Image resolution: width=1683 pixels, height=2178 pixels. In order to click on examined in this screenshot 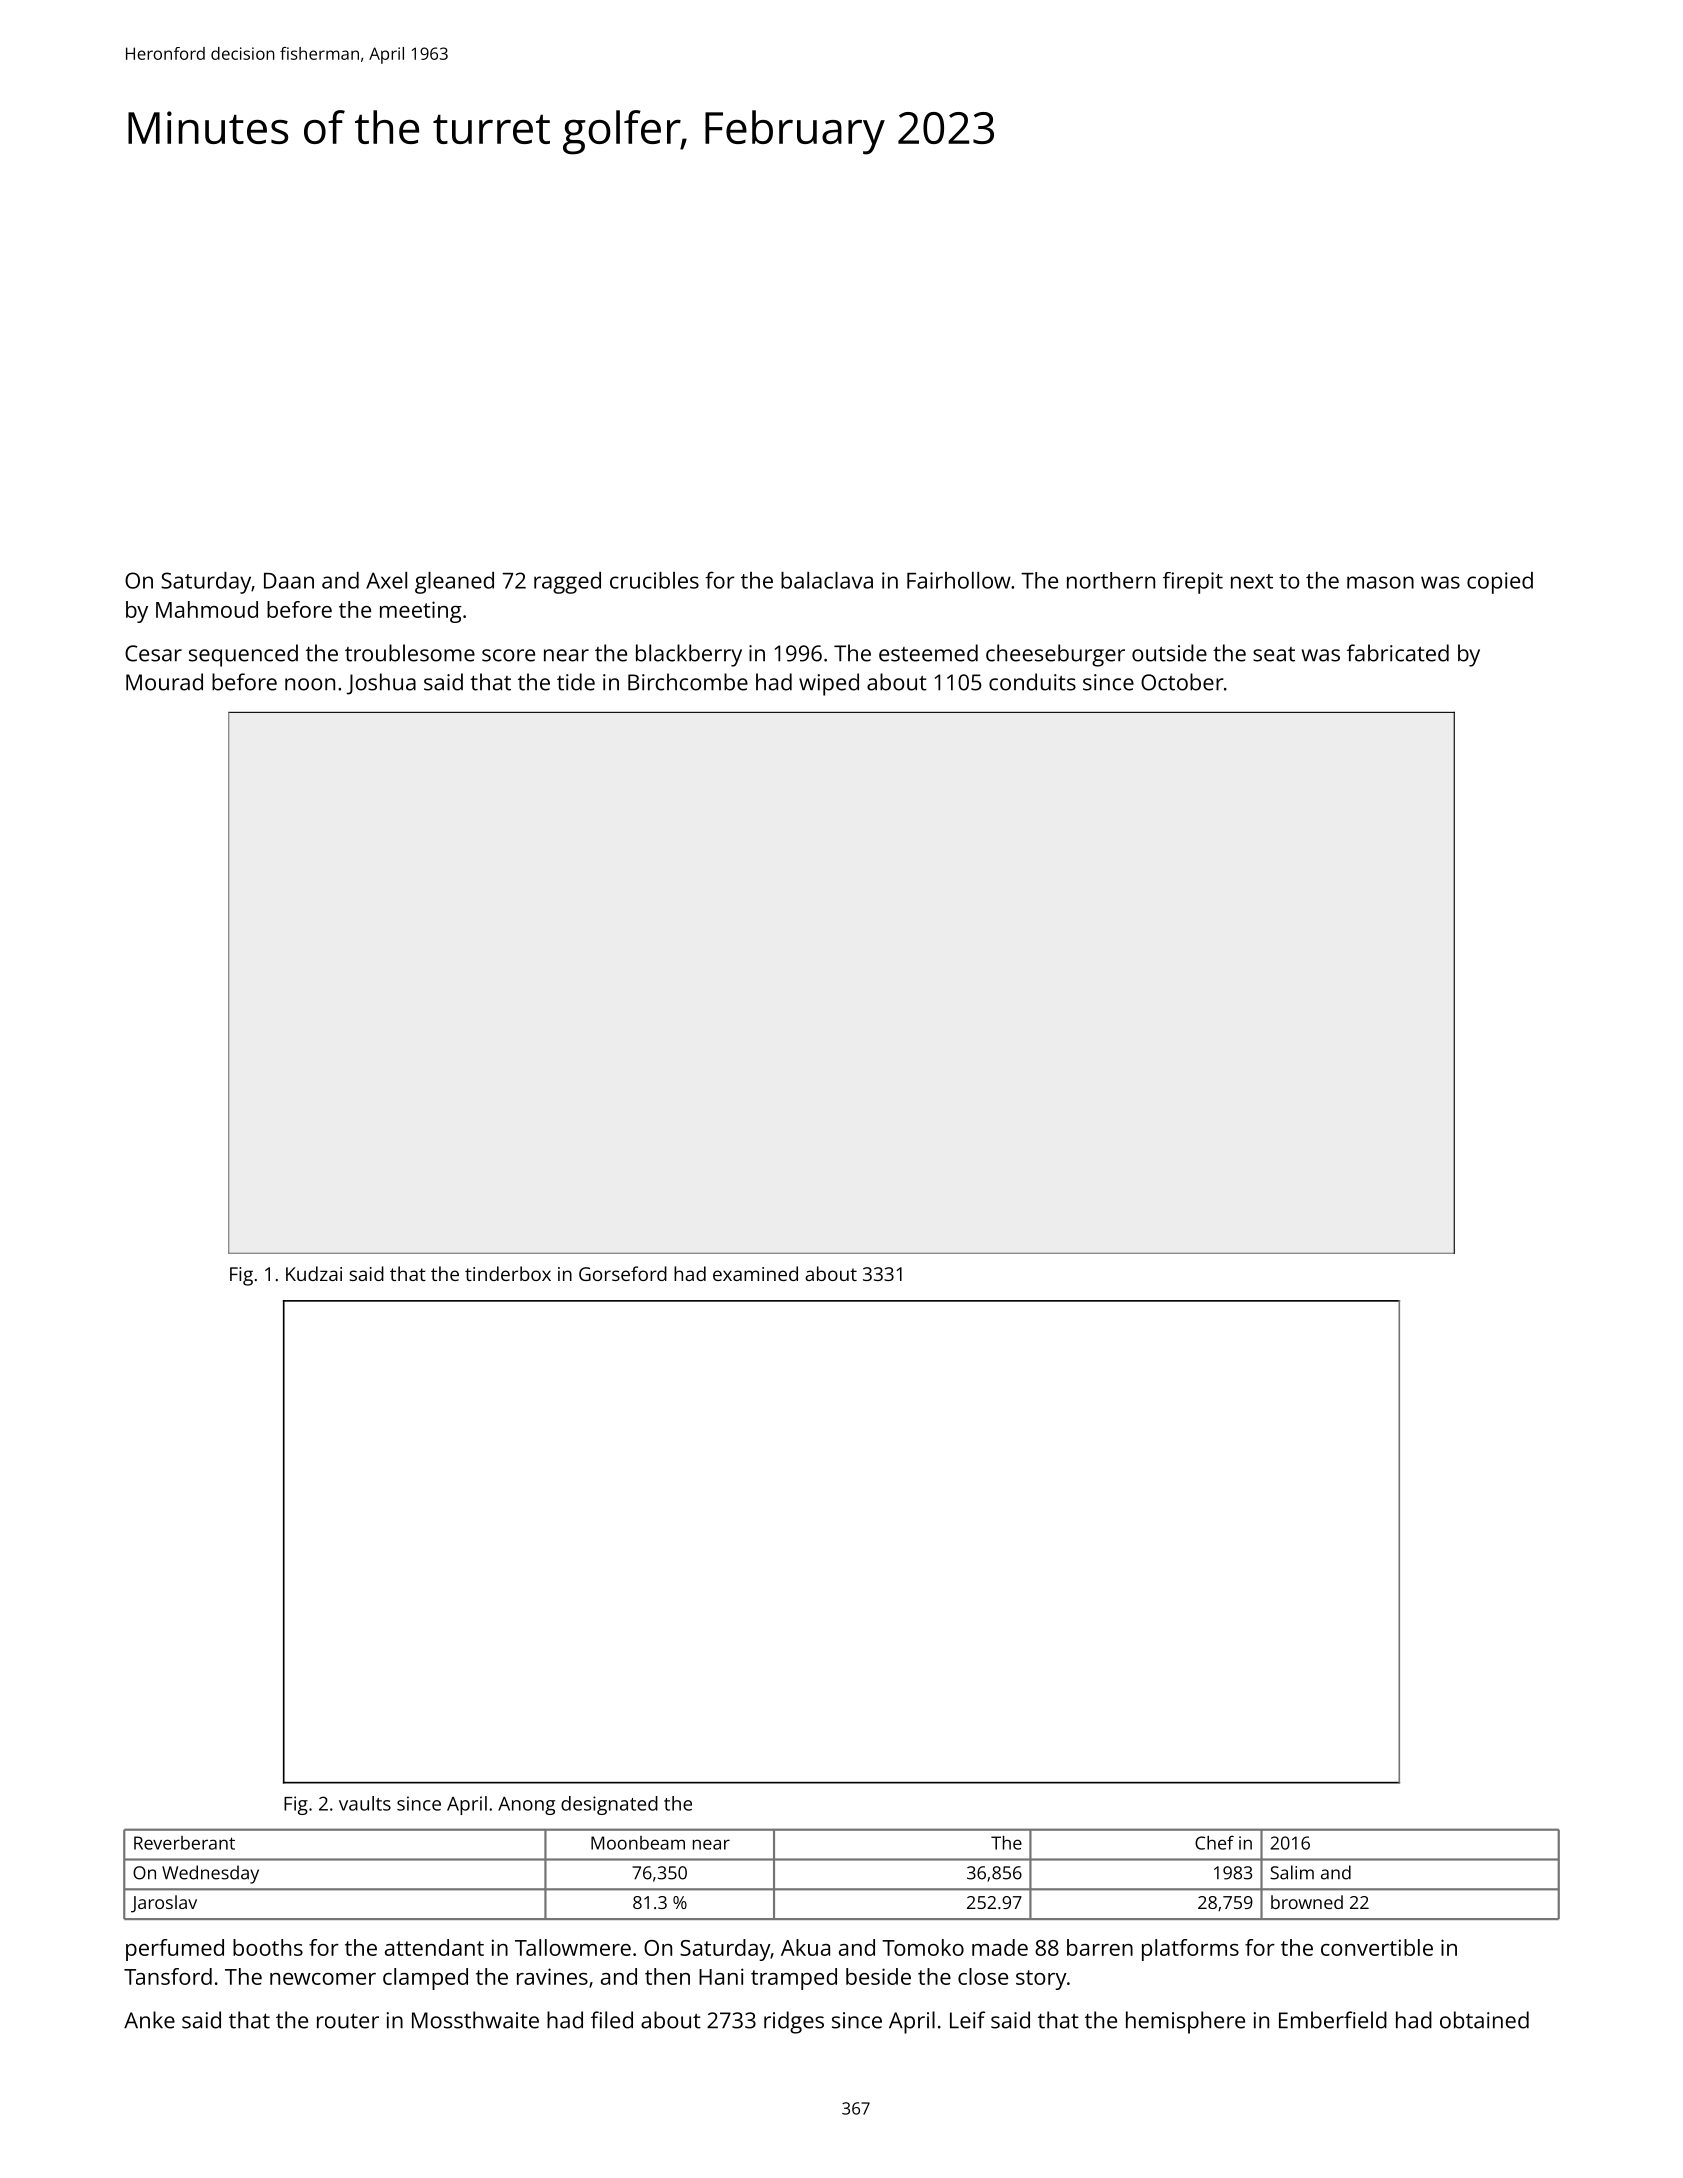, I will do `click(755, 1273)`.
